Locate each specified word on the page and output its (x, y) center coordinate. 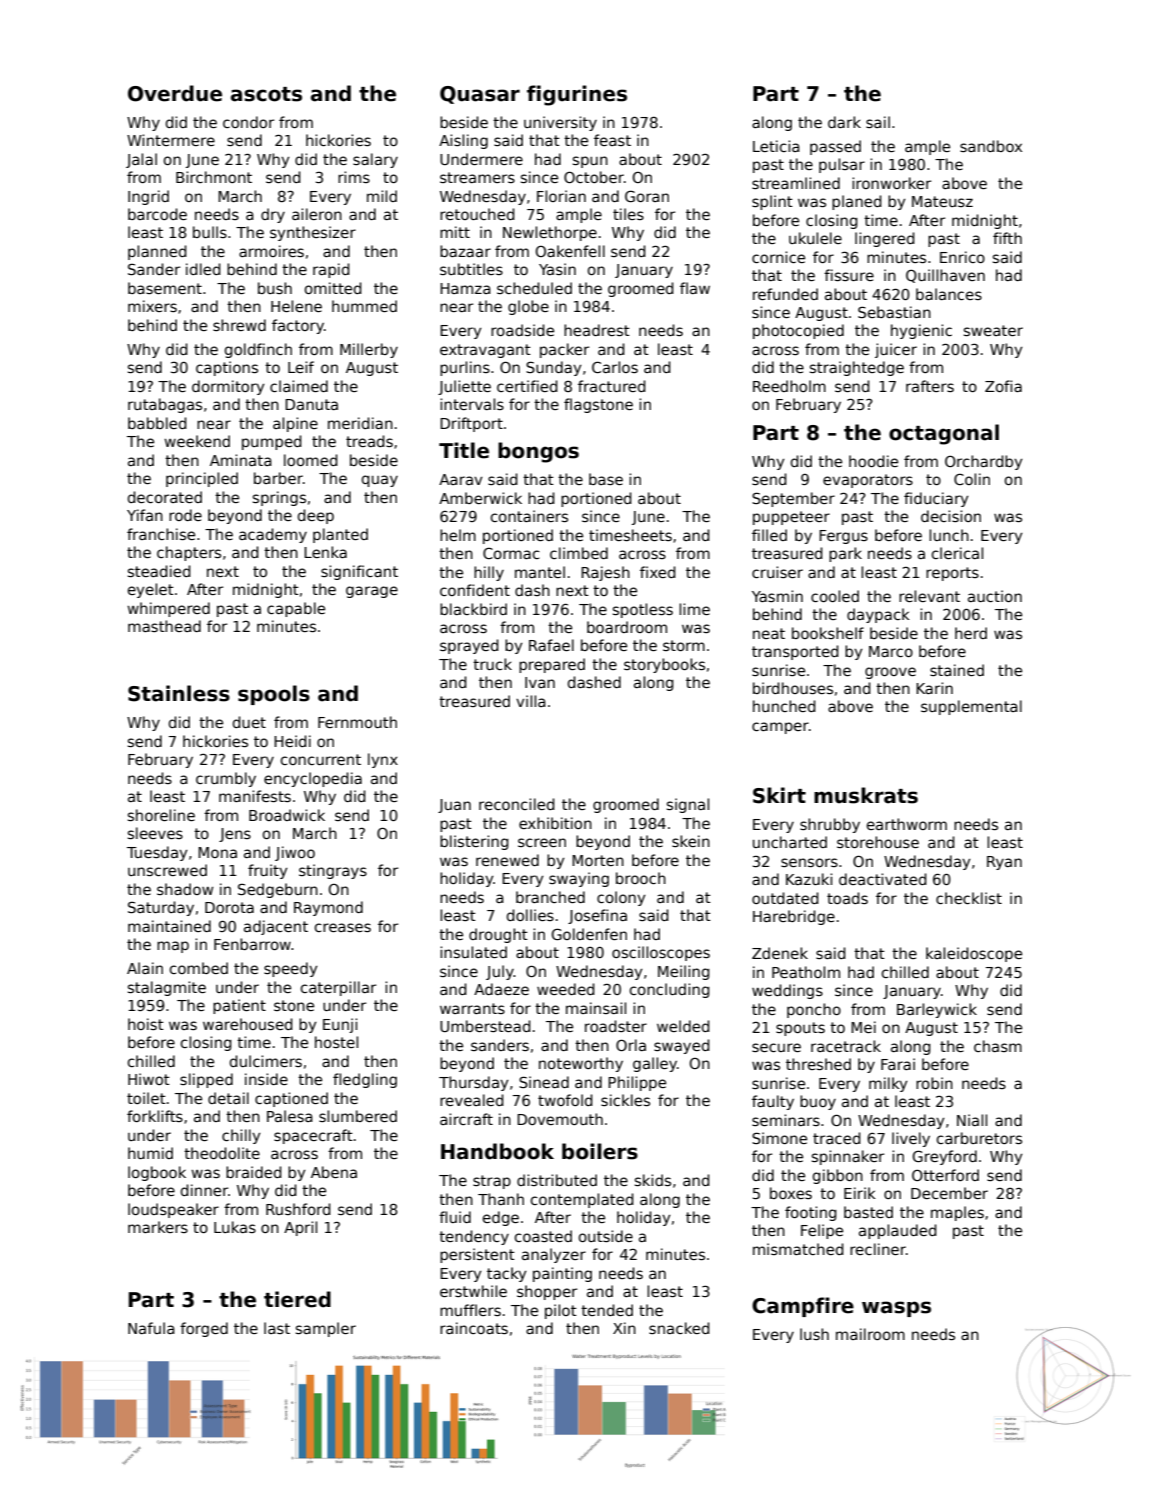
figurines (577, 95)
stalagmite (167, 988)
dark (844, 122)
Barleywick (937, 1010)
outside (606, 1236)
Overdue (175, 93)
